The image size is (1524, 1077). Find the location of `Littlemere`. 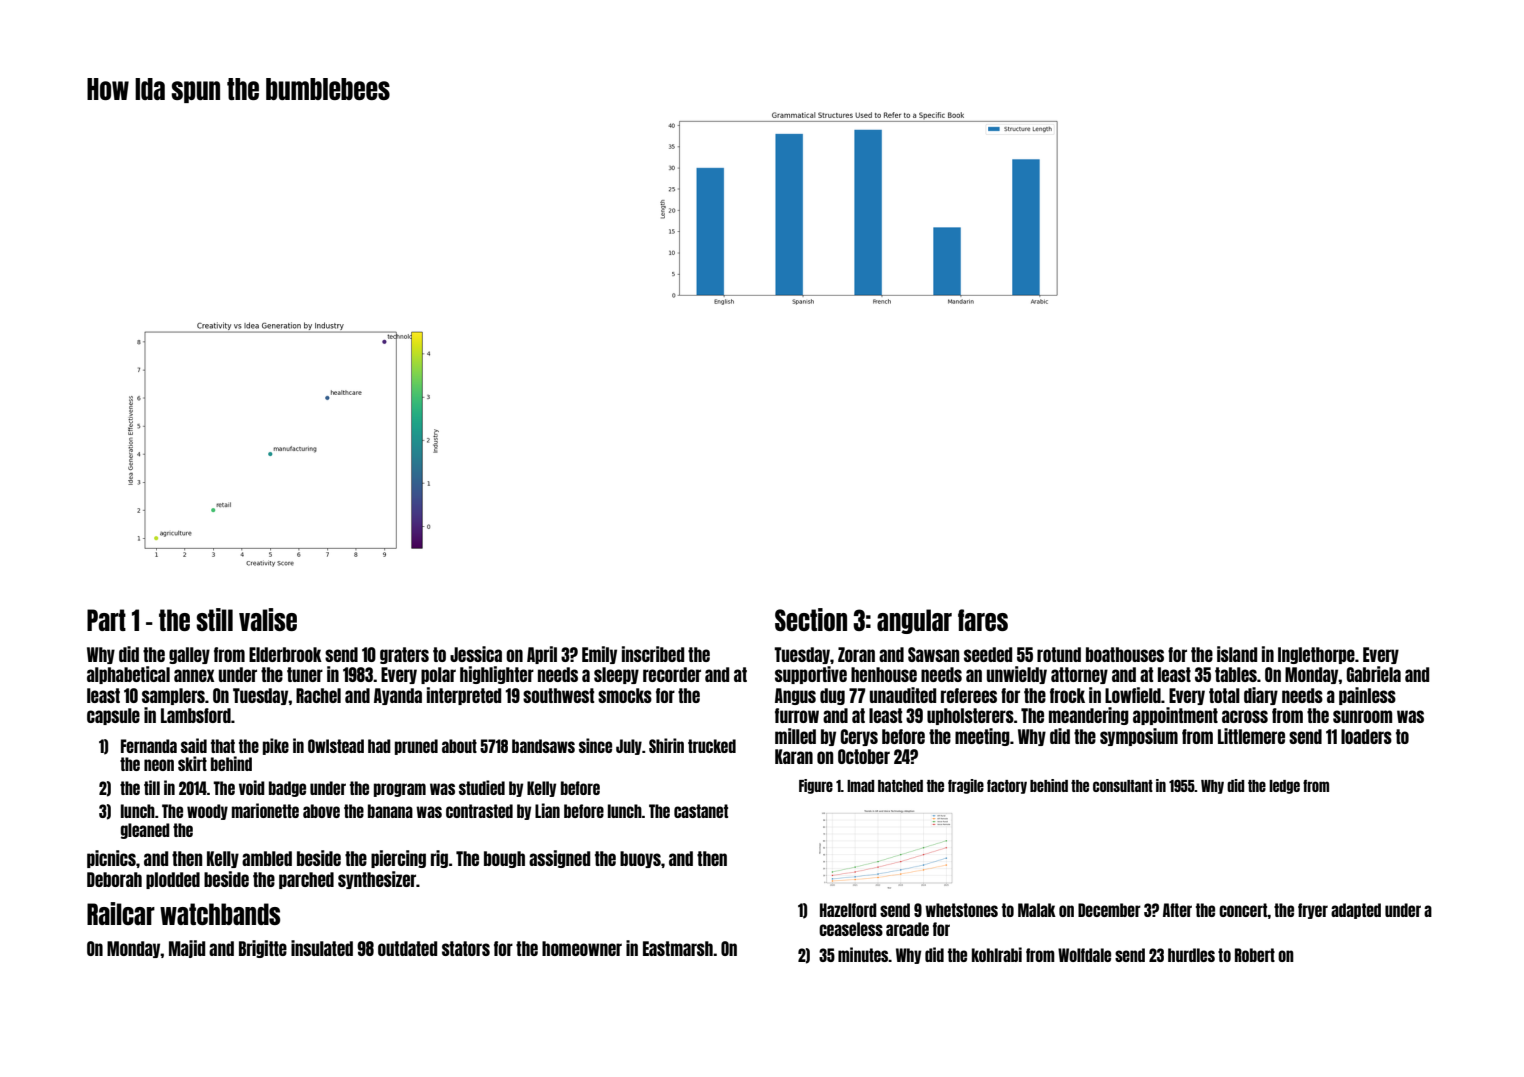

Littlemere is located at coordinates (1251, 736).
